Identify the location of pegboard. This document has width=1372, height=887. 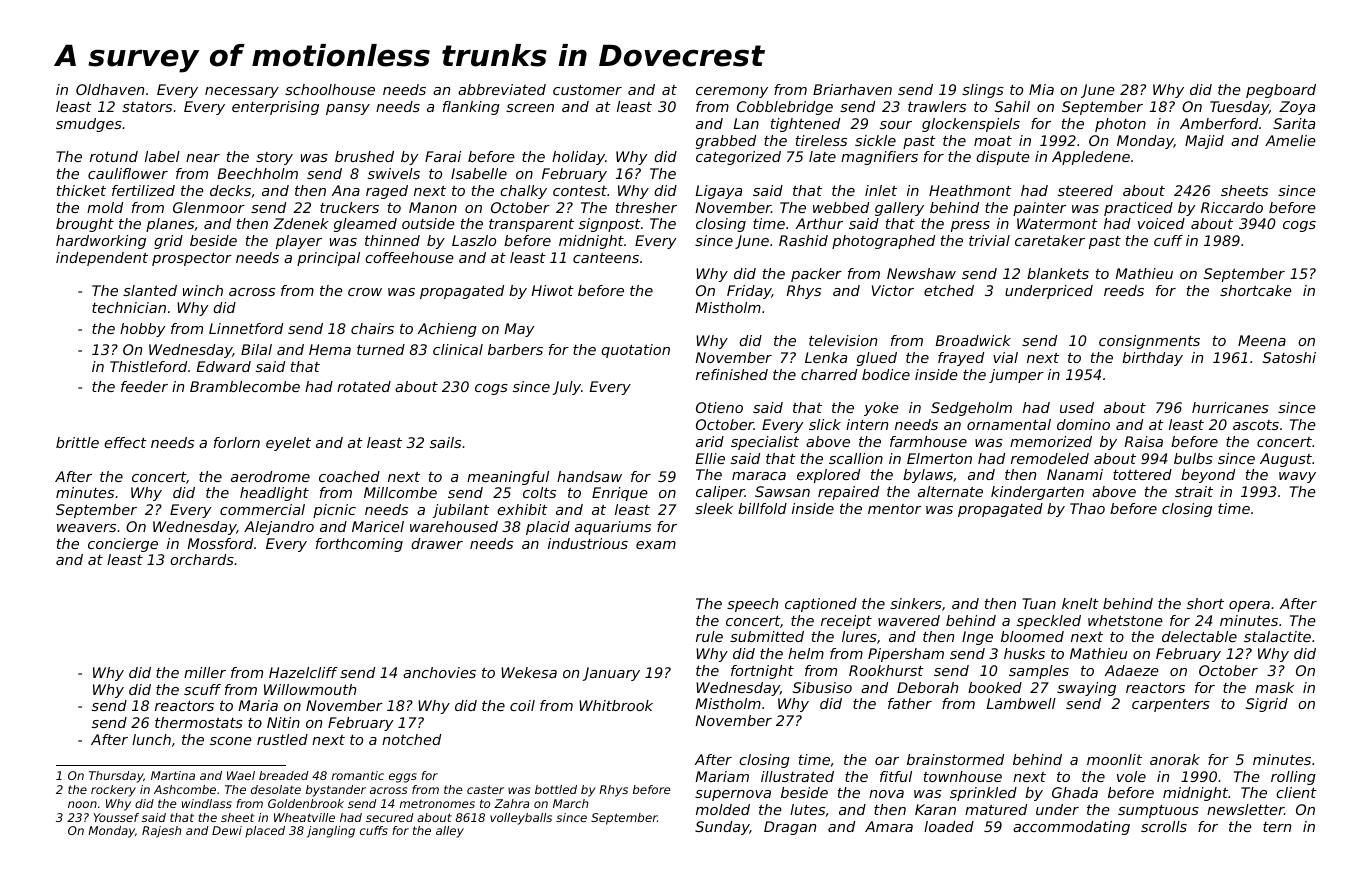
(1281, 91).
